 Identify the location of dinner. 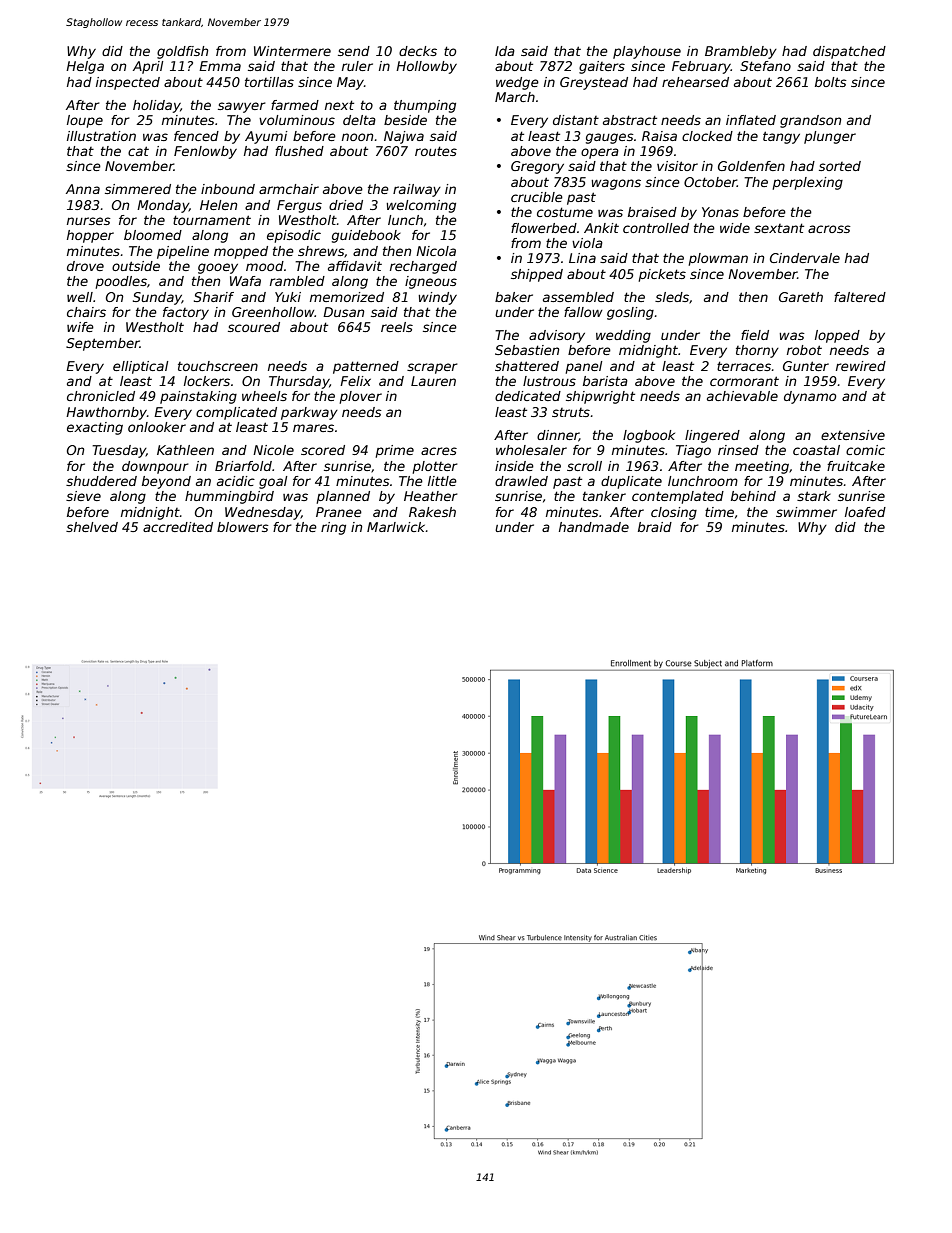
(558, 436).
